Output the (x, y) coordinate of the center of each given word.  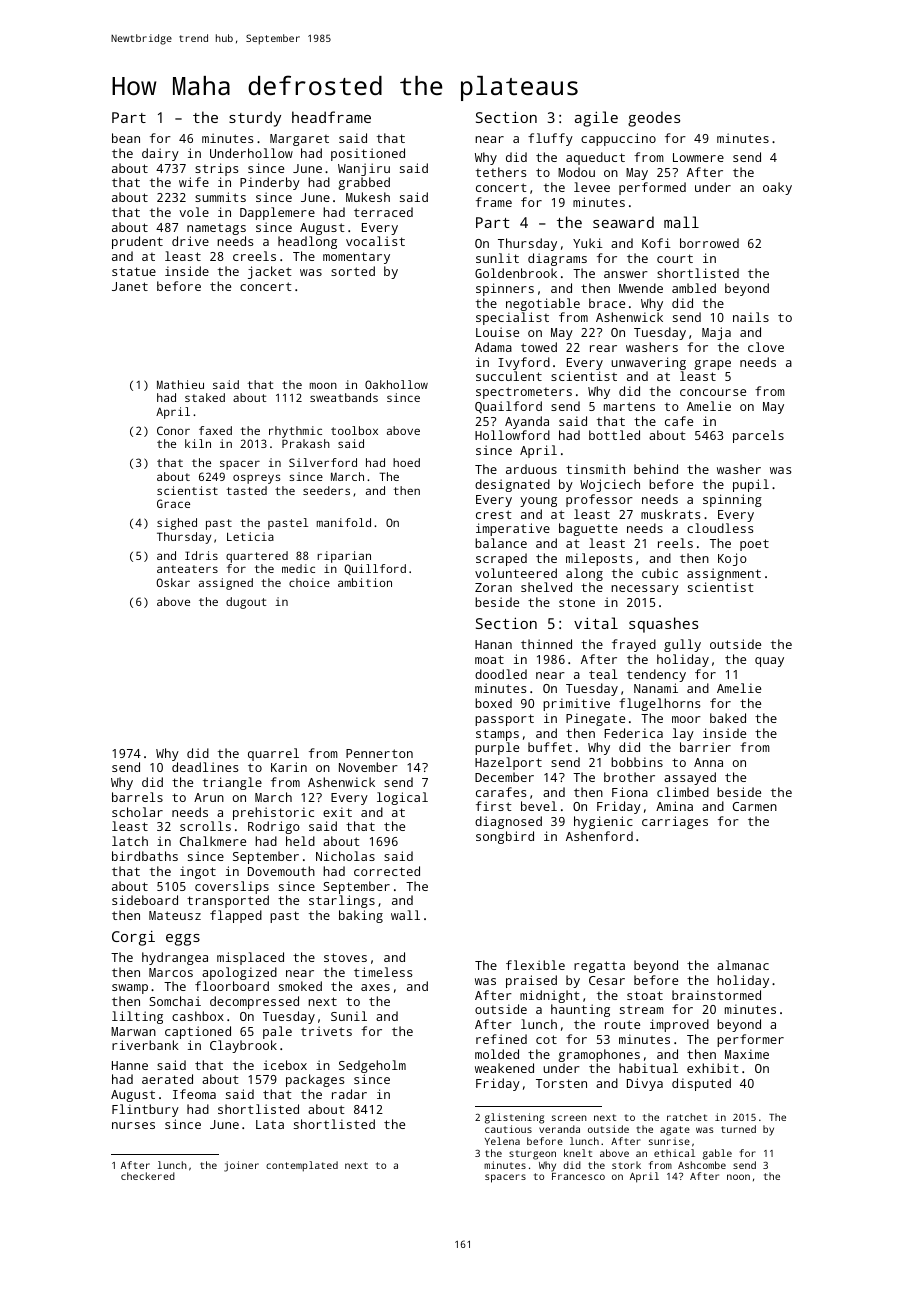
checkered (148, 1176)
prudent (137, 242)
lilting (137, 1017)
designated (512, 485)
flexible (535, 965)
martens (629, 406)
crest (494, 514)
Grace (173, 503)
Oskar (173, 582)
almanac (743, 965)
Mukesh (368, 197)
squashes (663, 625)
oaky (777, 188)
